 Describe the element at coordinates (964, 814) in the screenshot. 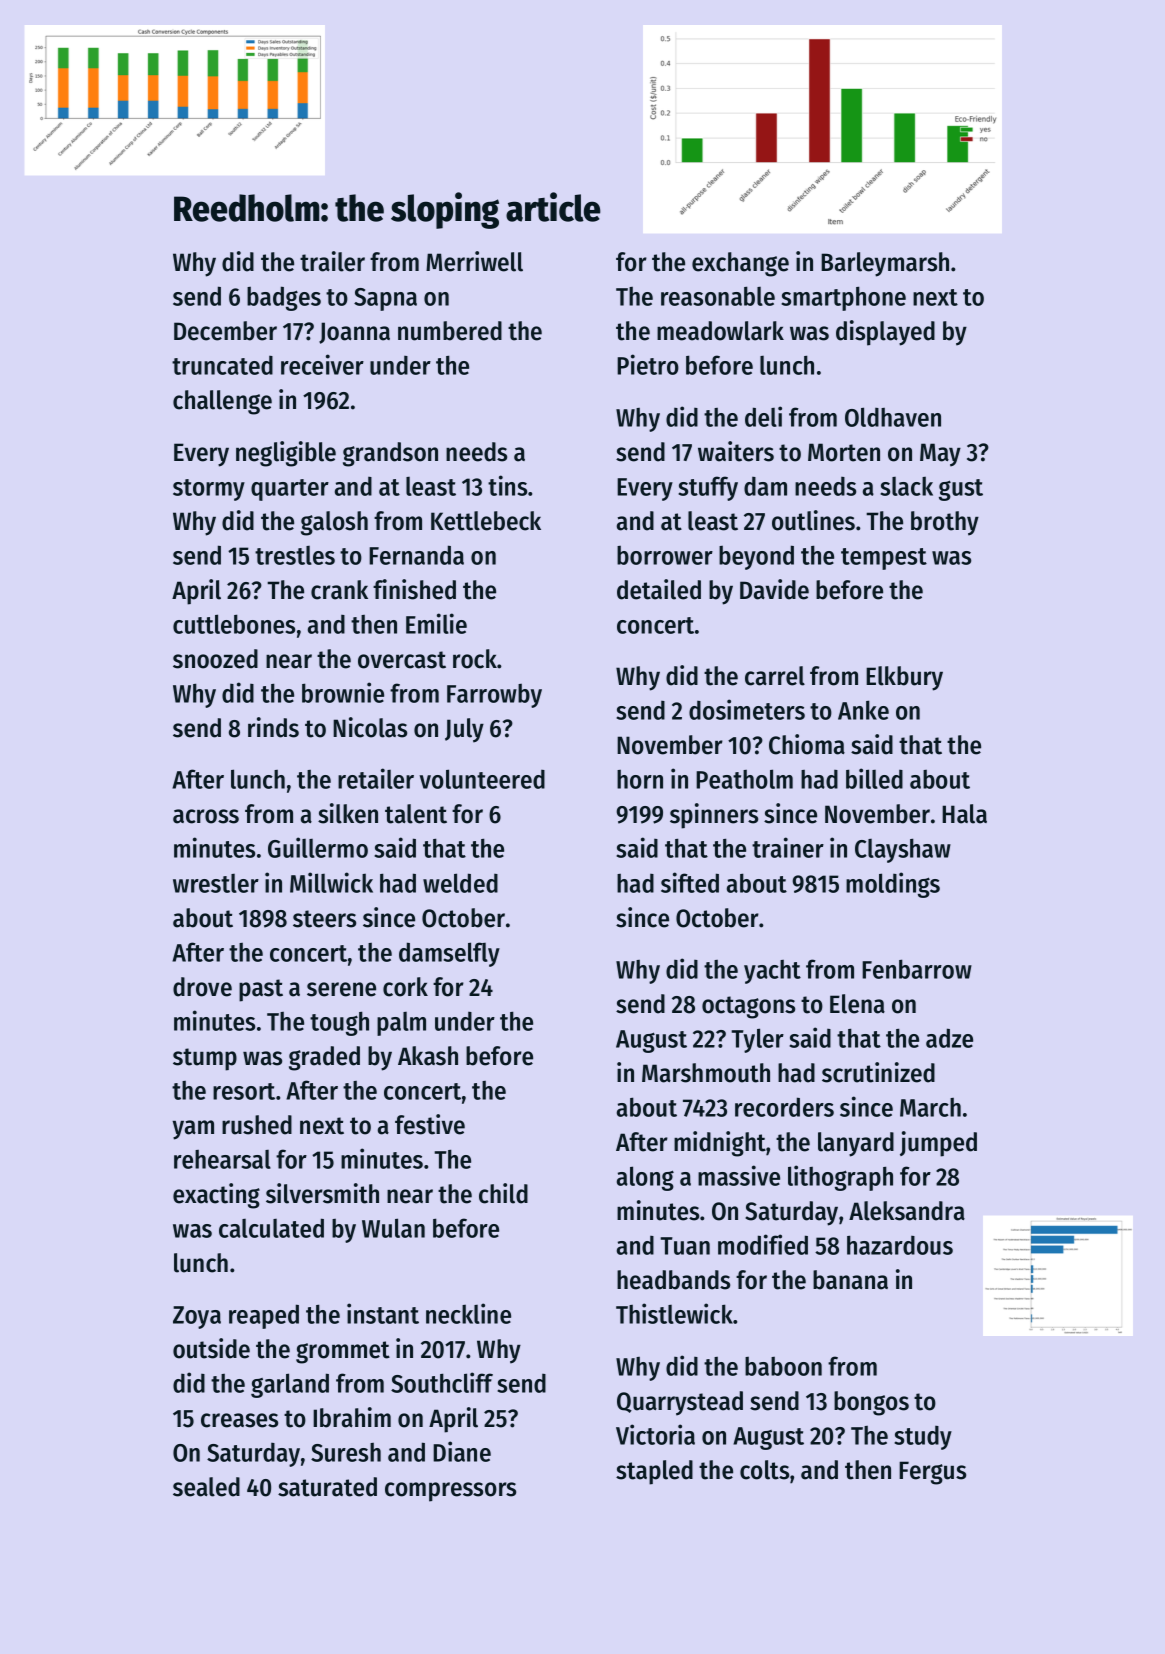

I see `Hala` at that location.
